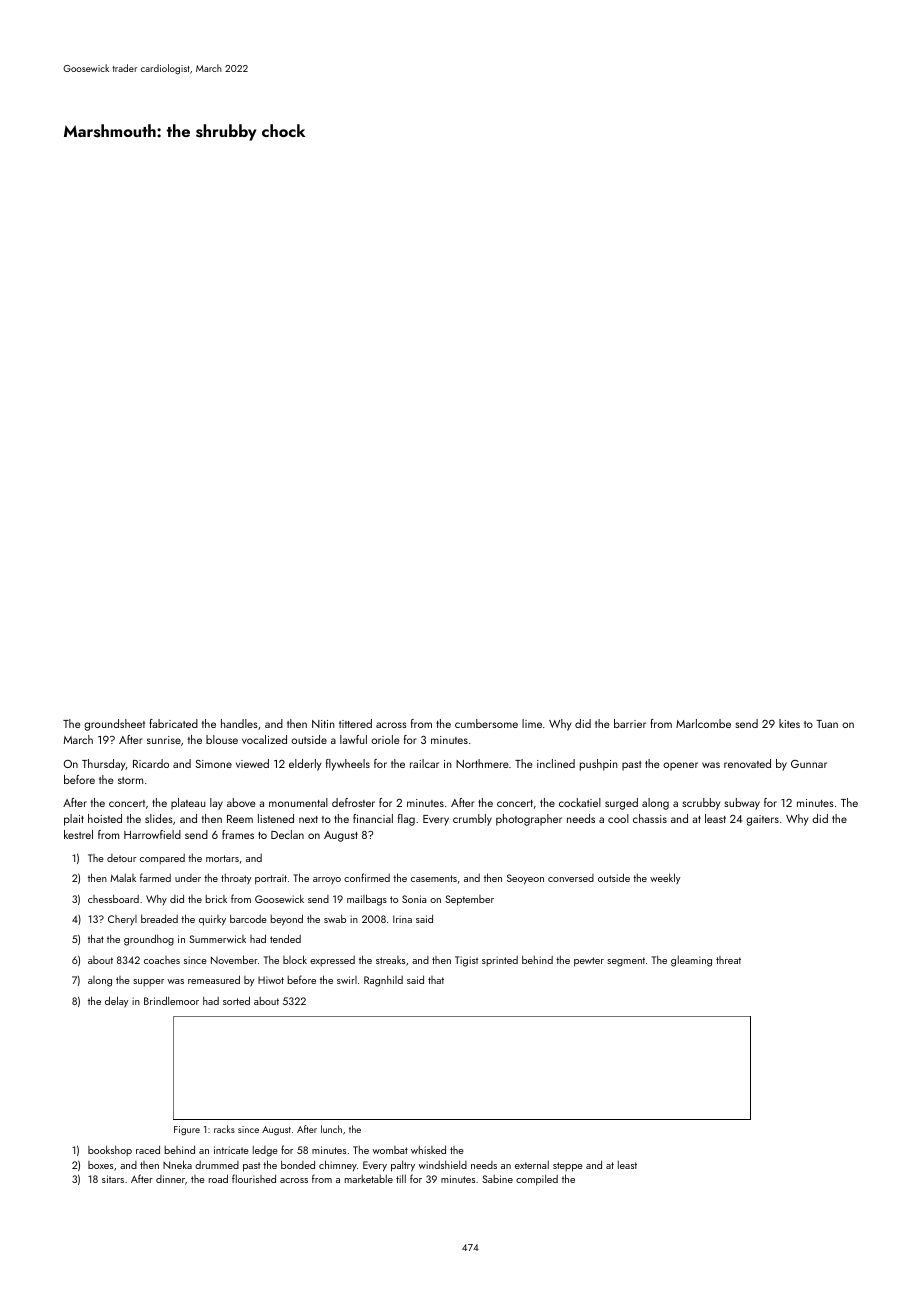 Image resolution: width=924 pixels, height=1308 pixels. I want to click on photographer, so click(529, 820).
